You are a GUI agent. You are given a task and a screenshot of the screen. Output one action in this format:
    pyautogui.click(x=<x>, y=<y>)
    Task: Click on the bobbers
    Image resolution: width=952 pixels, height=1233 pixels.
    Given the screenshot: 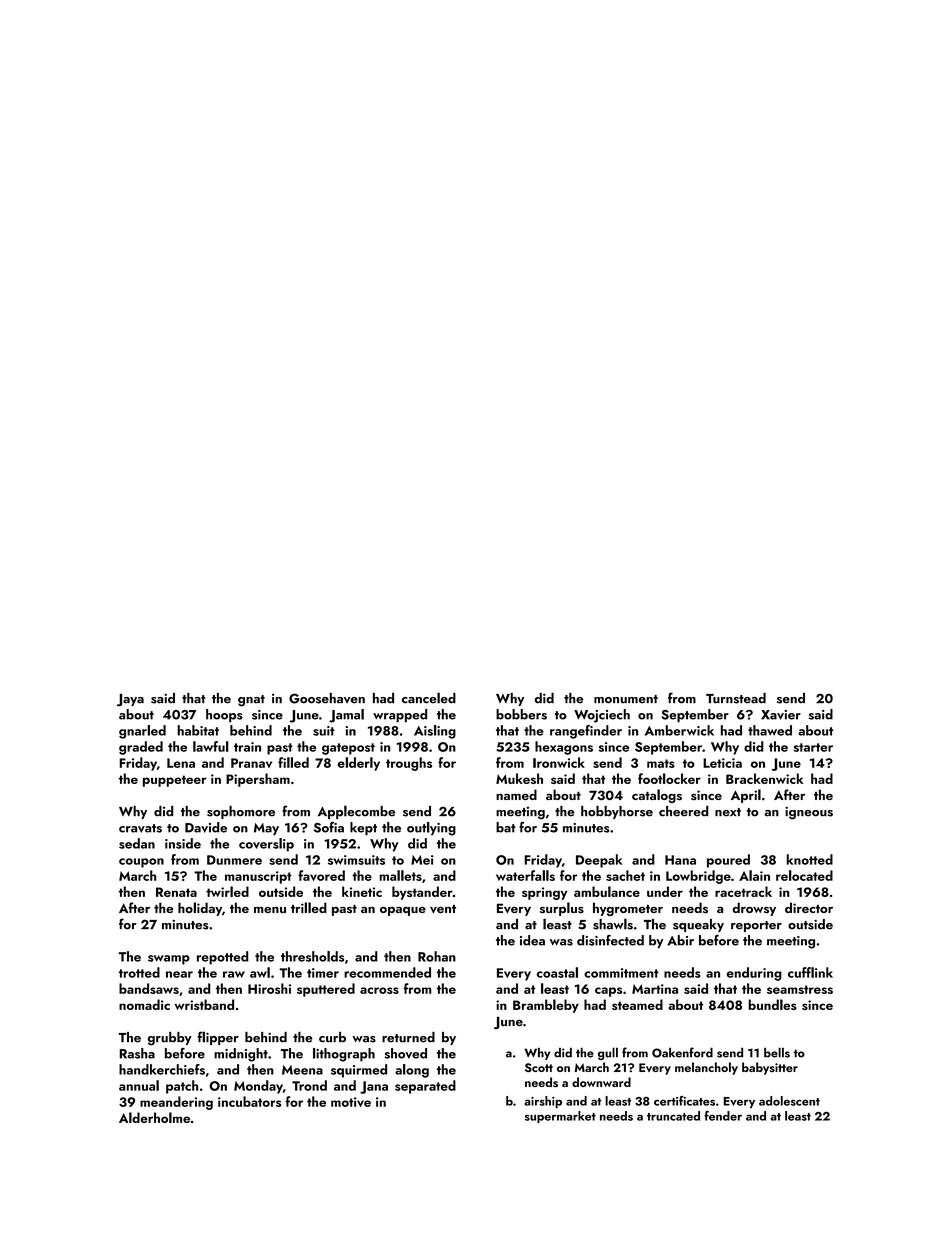 What is the action you would take?
    pyautogui.click(x=521, y=714)
